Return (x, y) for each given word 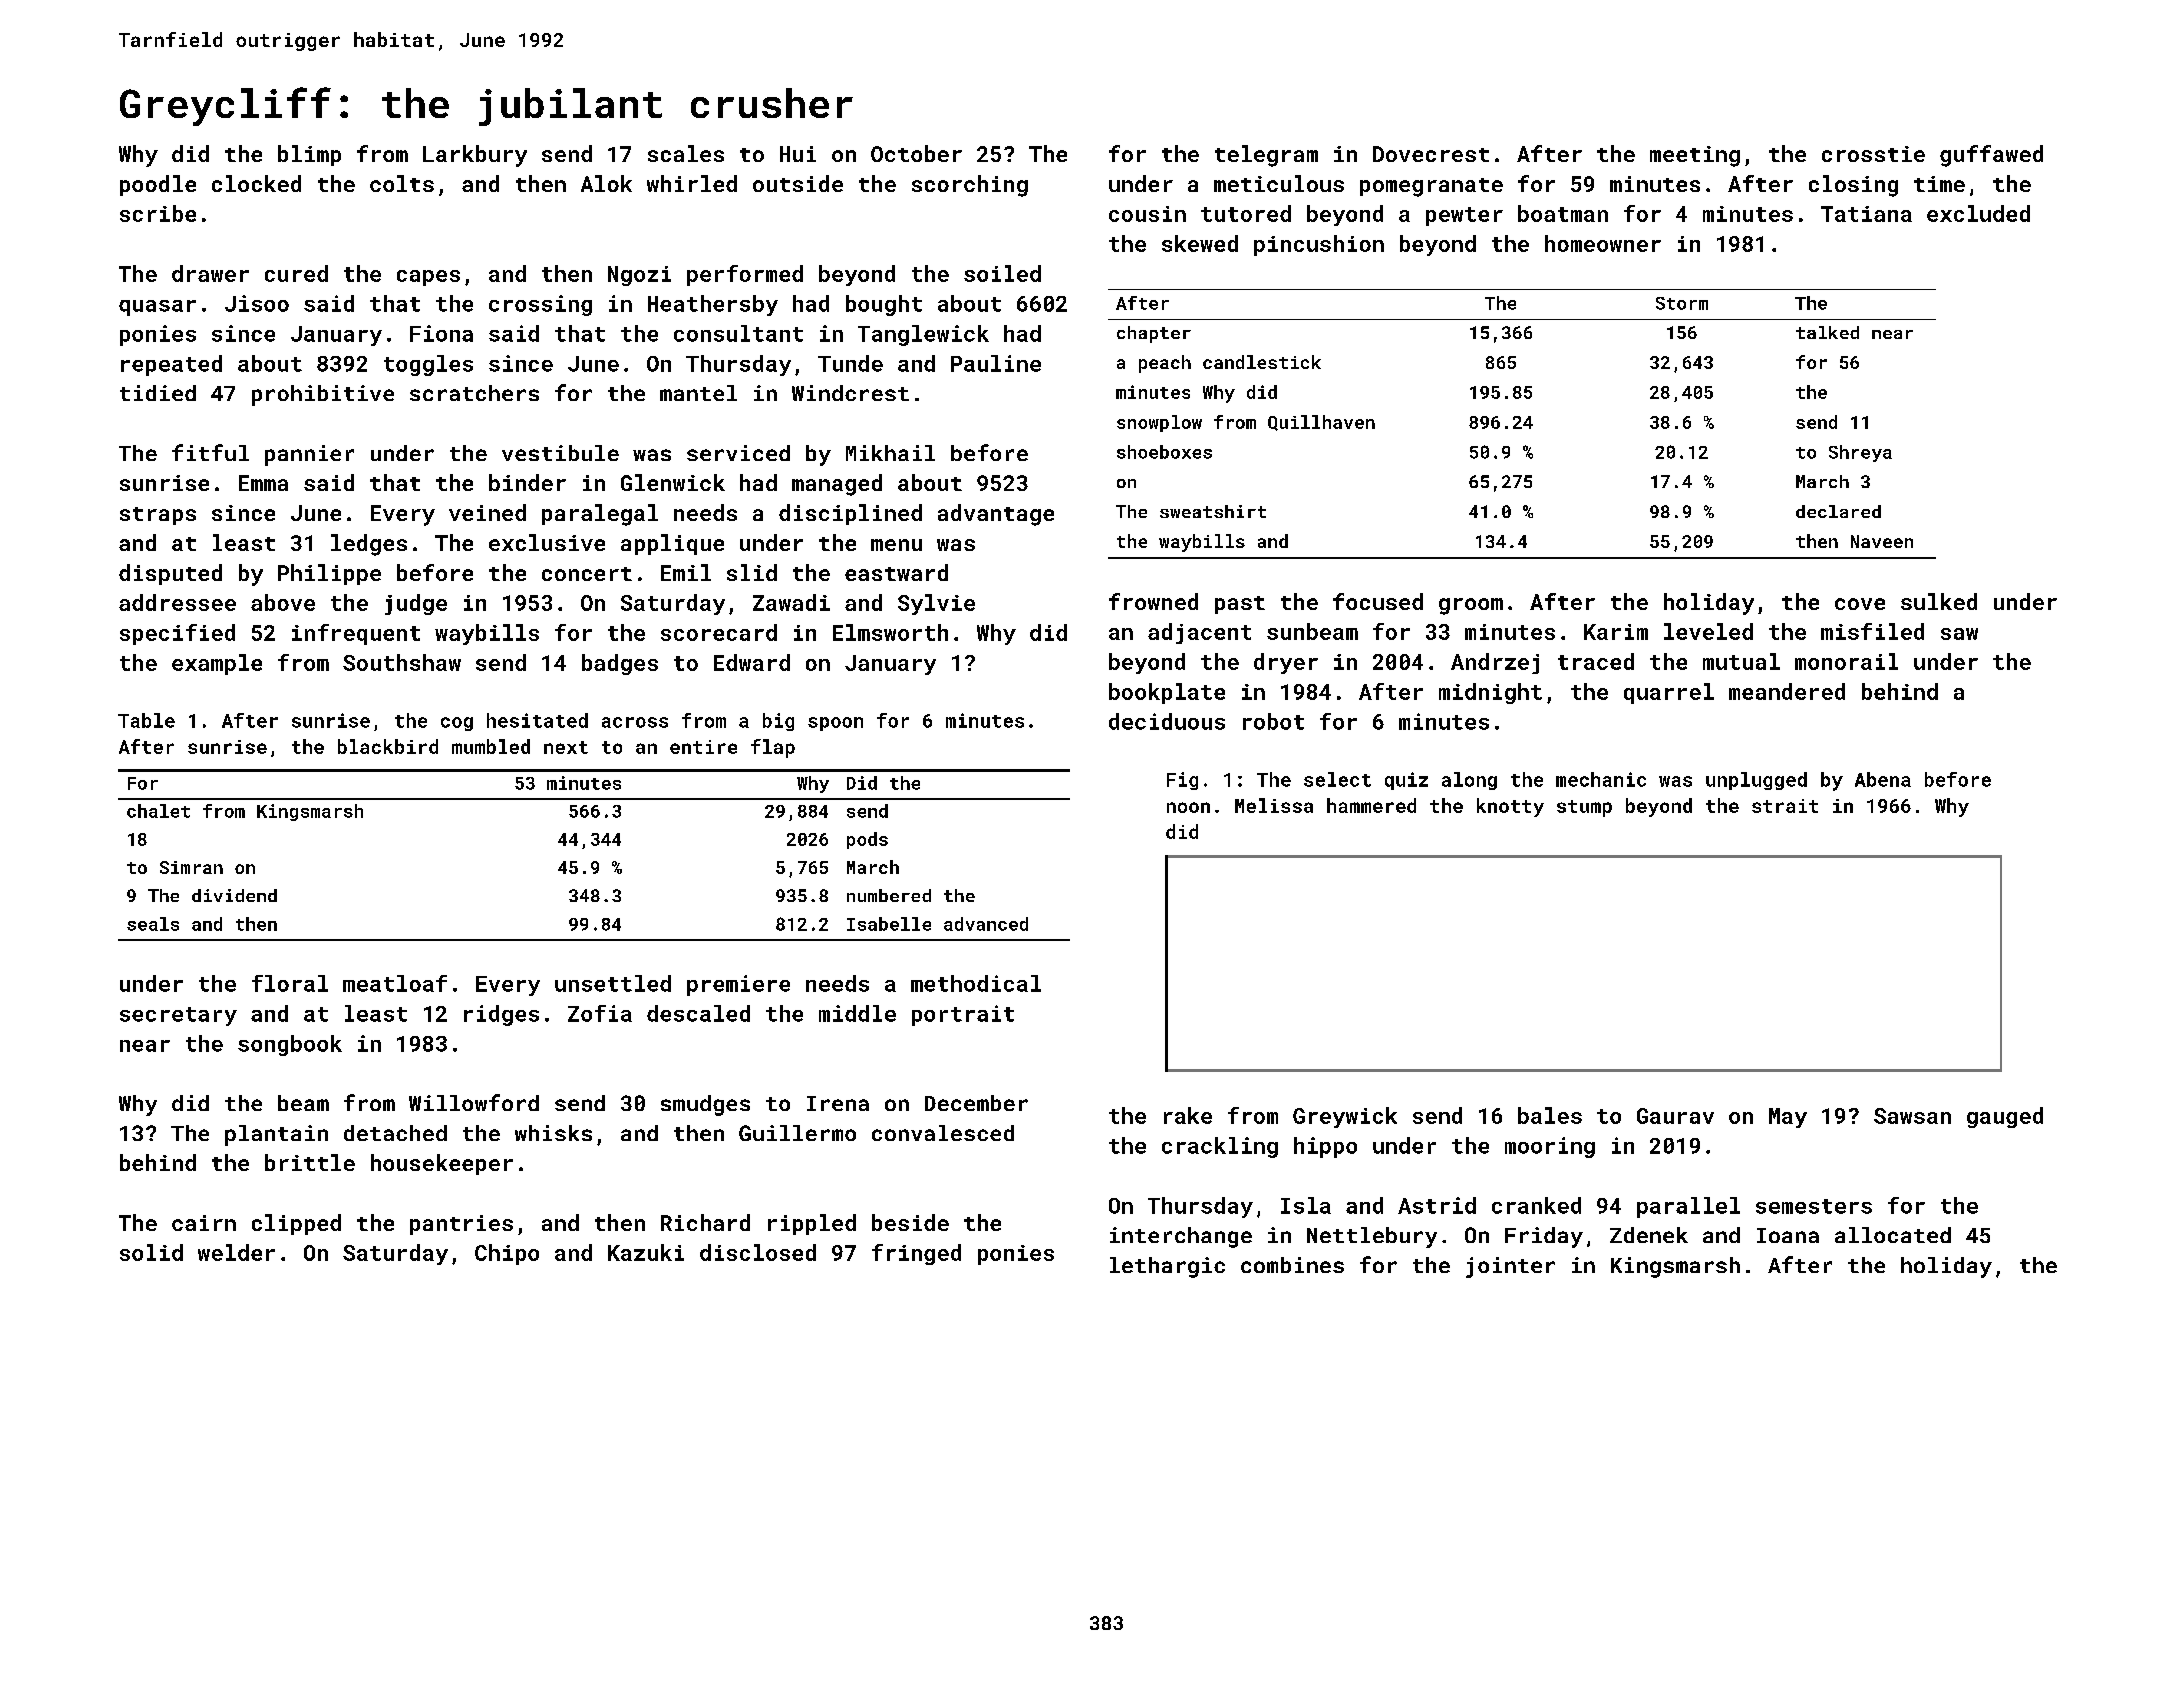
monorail (1846, 661)
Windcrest (850, 393)
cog (457, 724)
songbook (290, 1045)
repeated (171, 365)
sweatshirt (1213, 511)
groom (1471, 606)
